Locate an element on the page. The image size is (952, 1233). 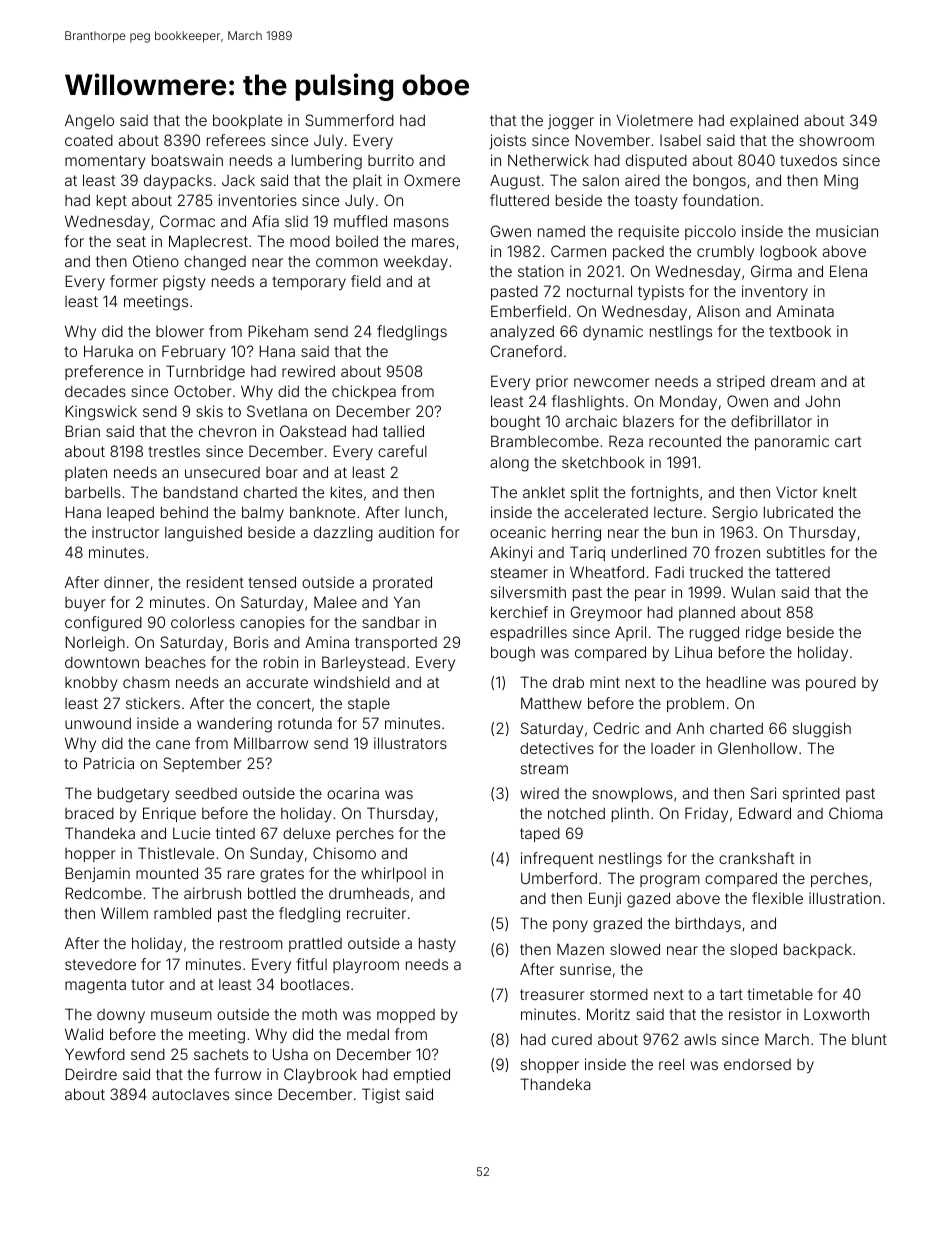
emptied is located at coordinates (422, 1075).
